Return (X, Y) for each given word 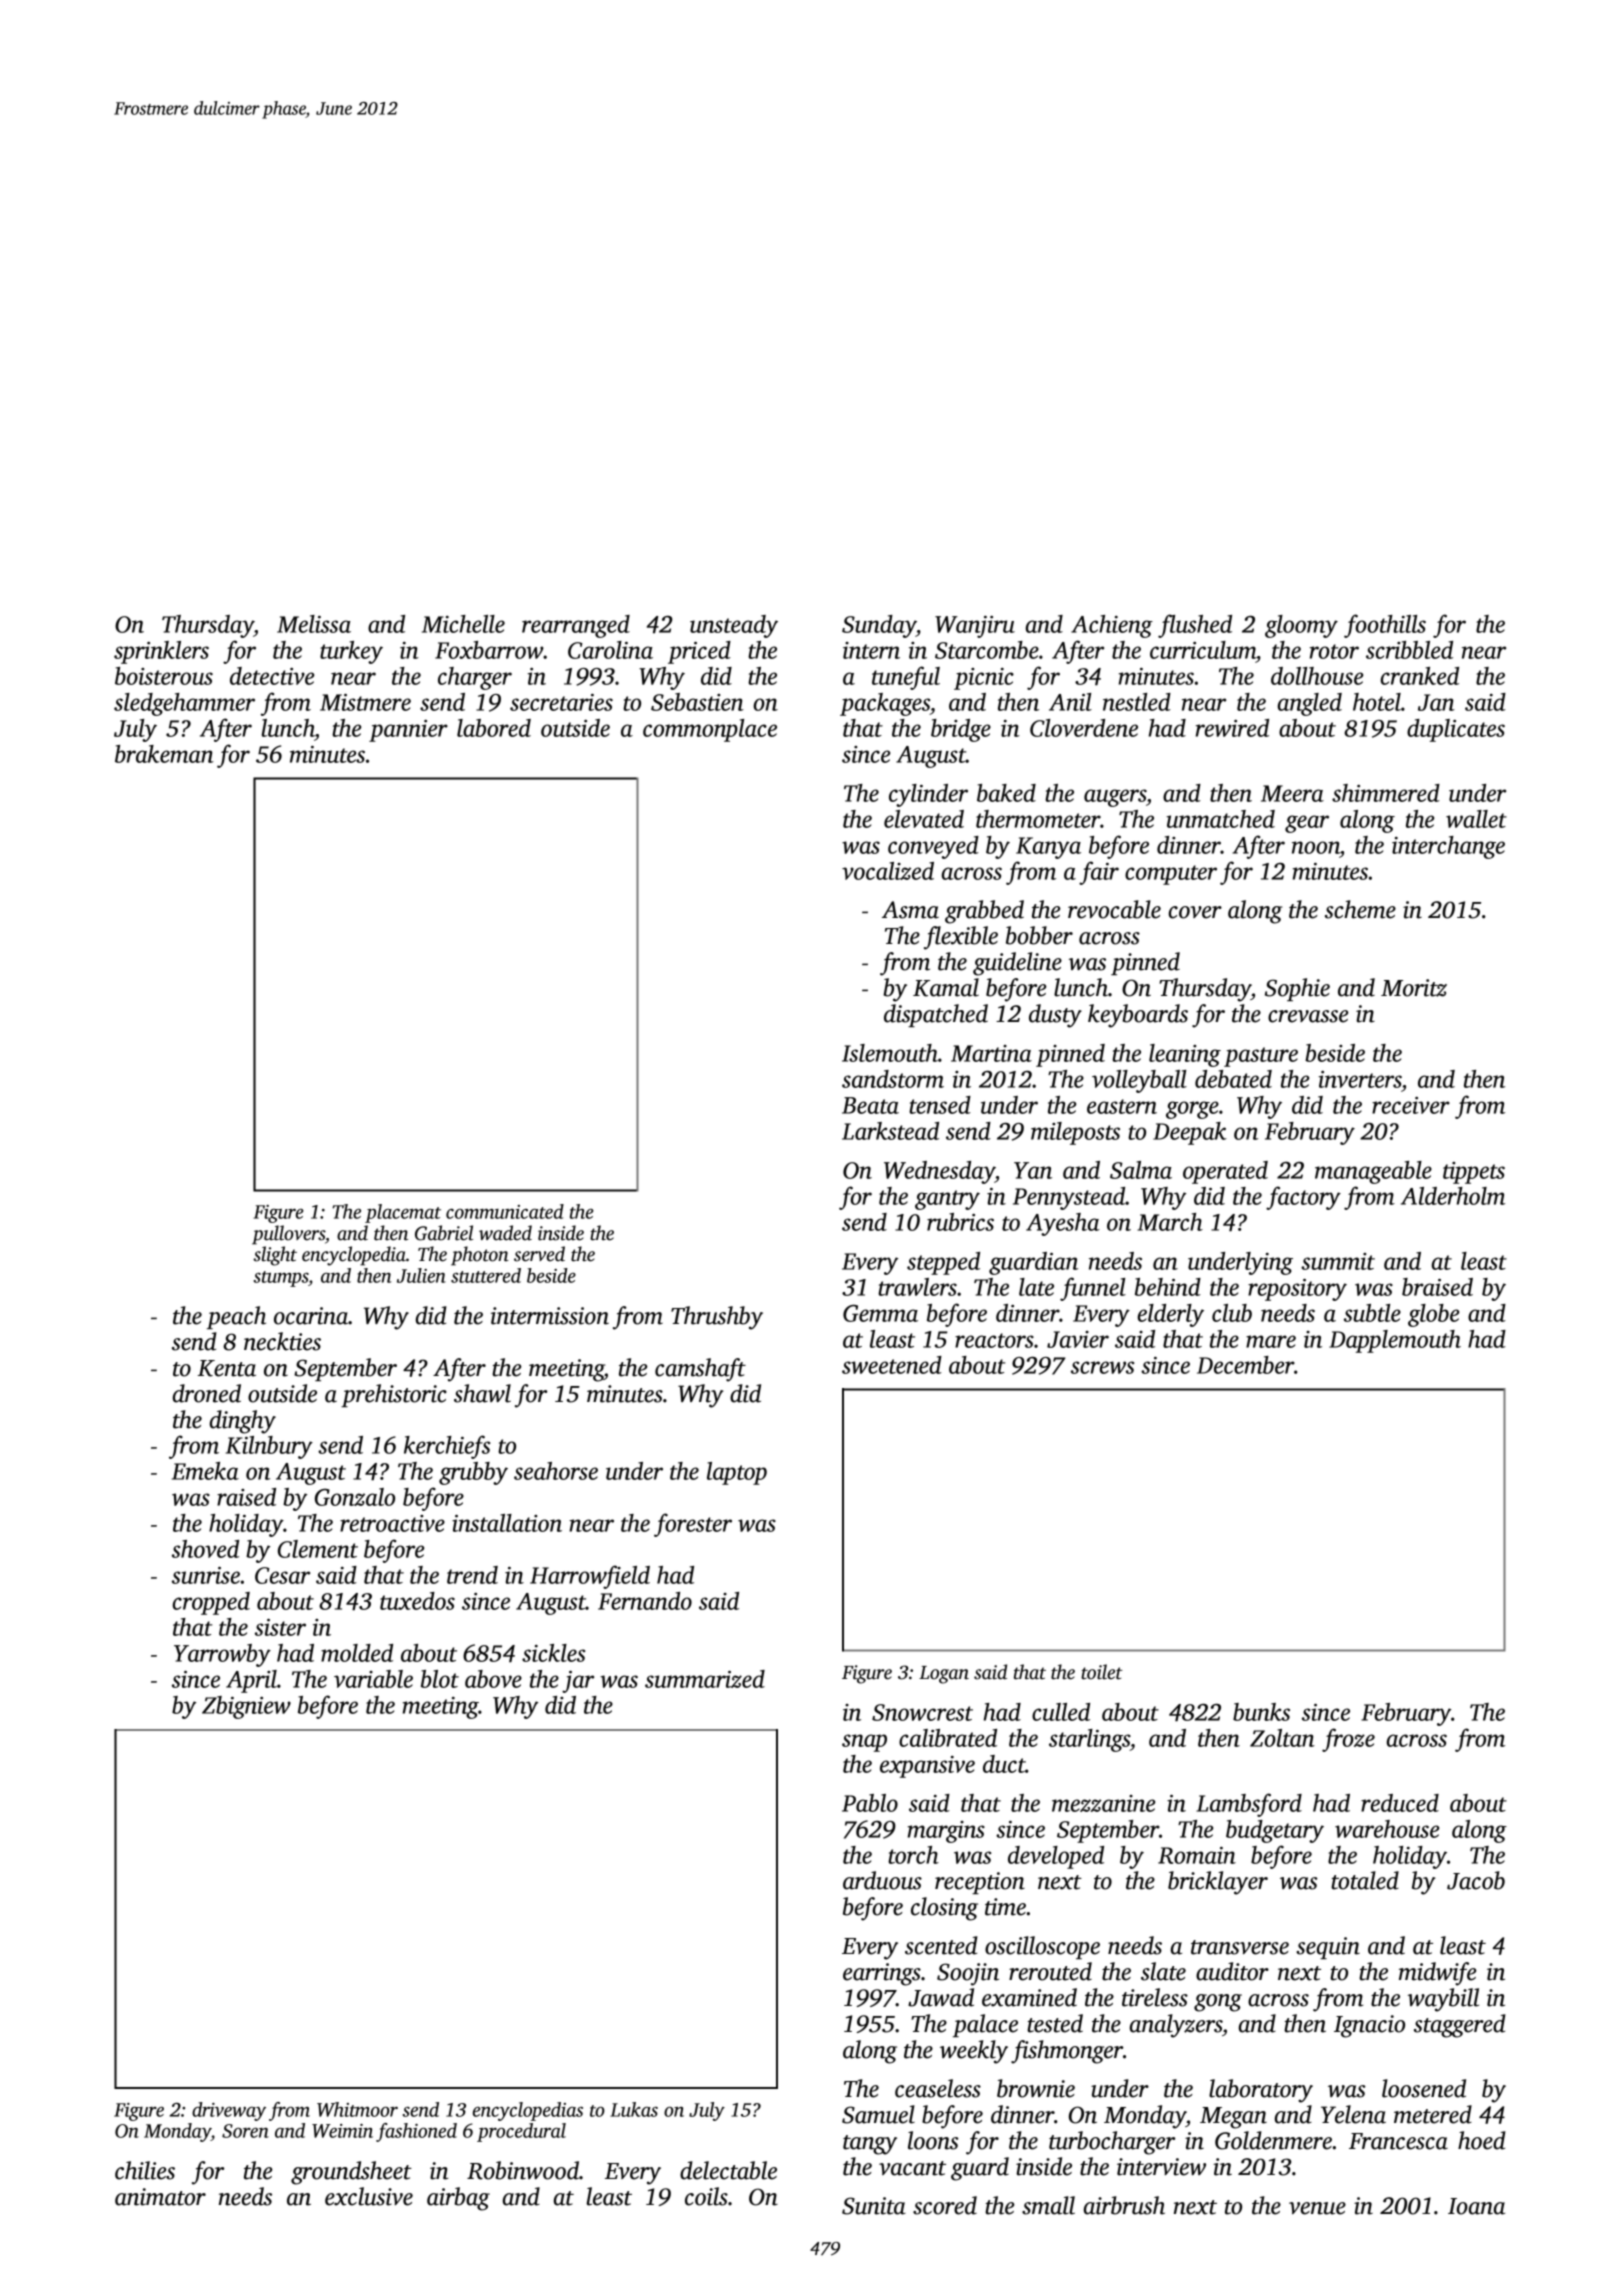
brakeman (164, 754)
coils (706, 2196)
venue (1317, 2208)
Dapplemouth (1395, 1341)
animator (160, 2197)
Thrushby (717, 1318)
